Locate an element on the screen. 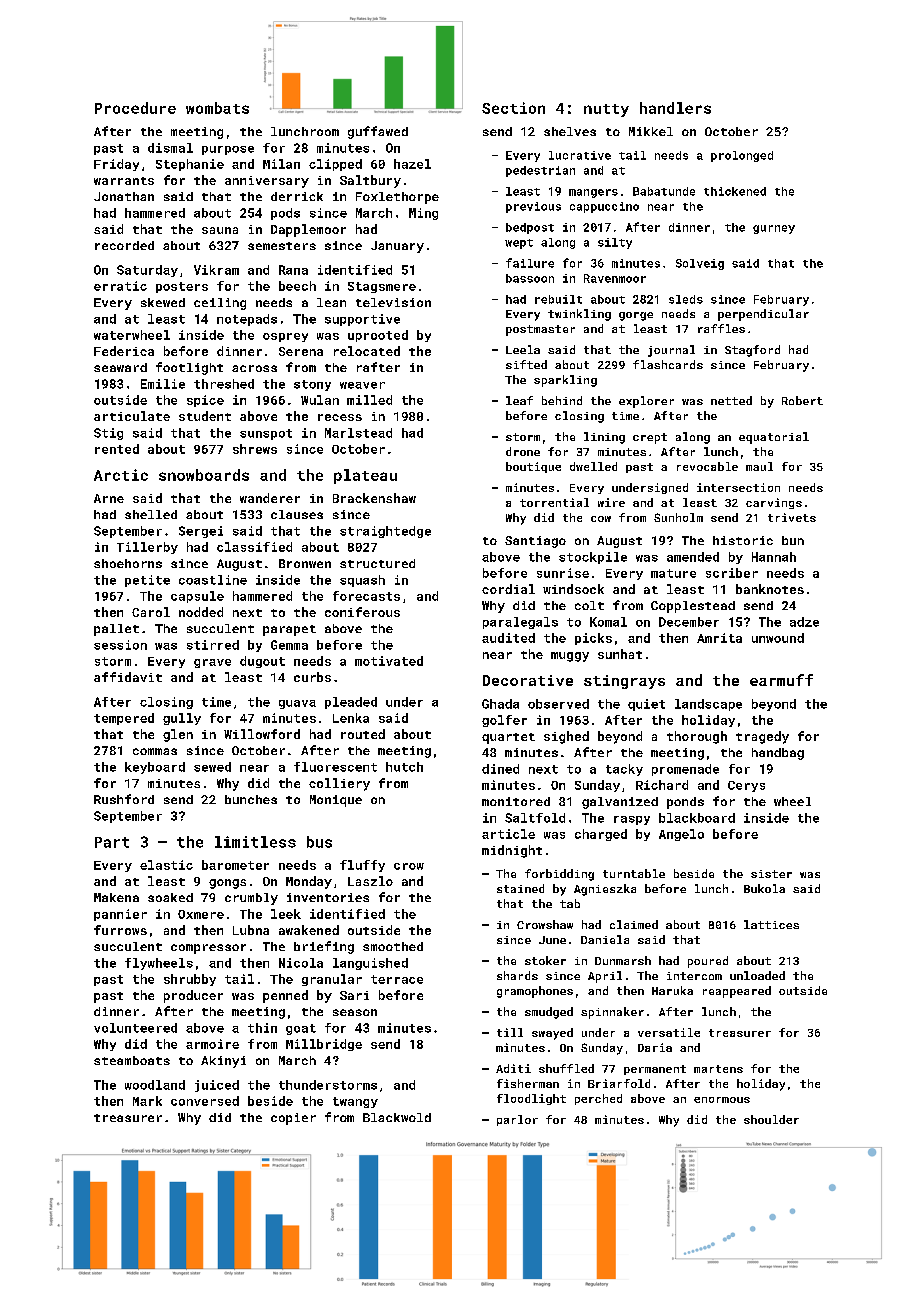 This screenshot has height=1308, width=924. copier is located at coordinates (293, 1119).
